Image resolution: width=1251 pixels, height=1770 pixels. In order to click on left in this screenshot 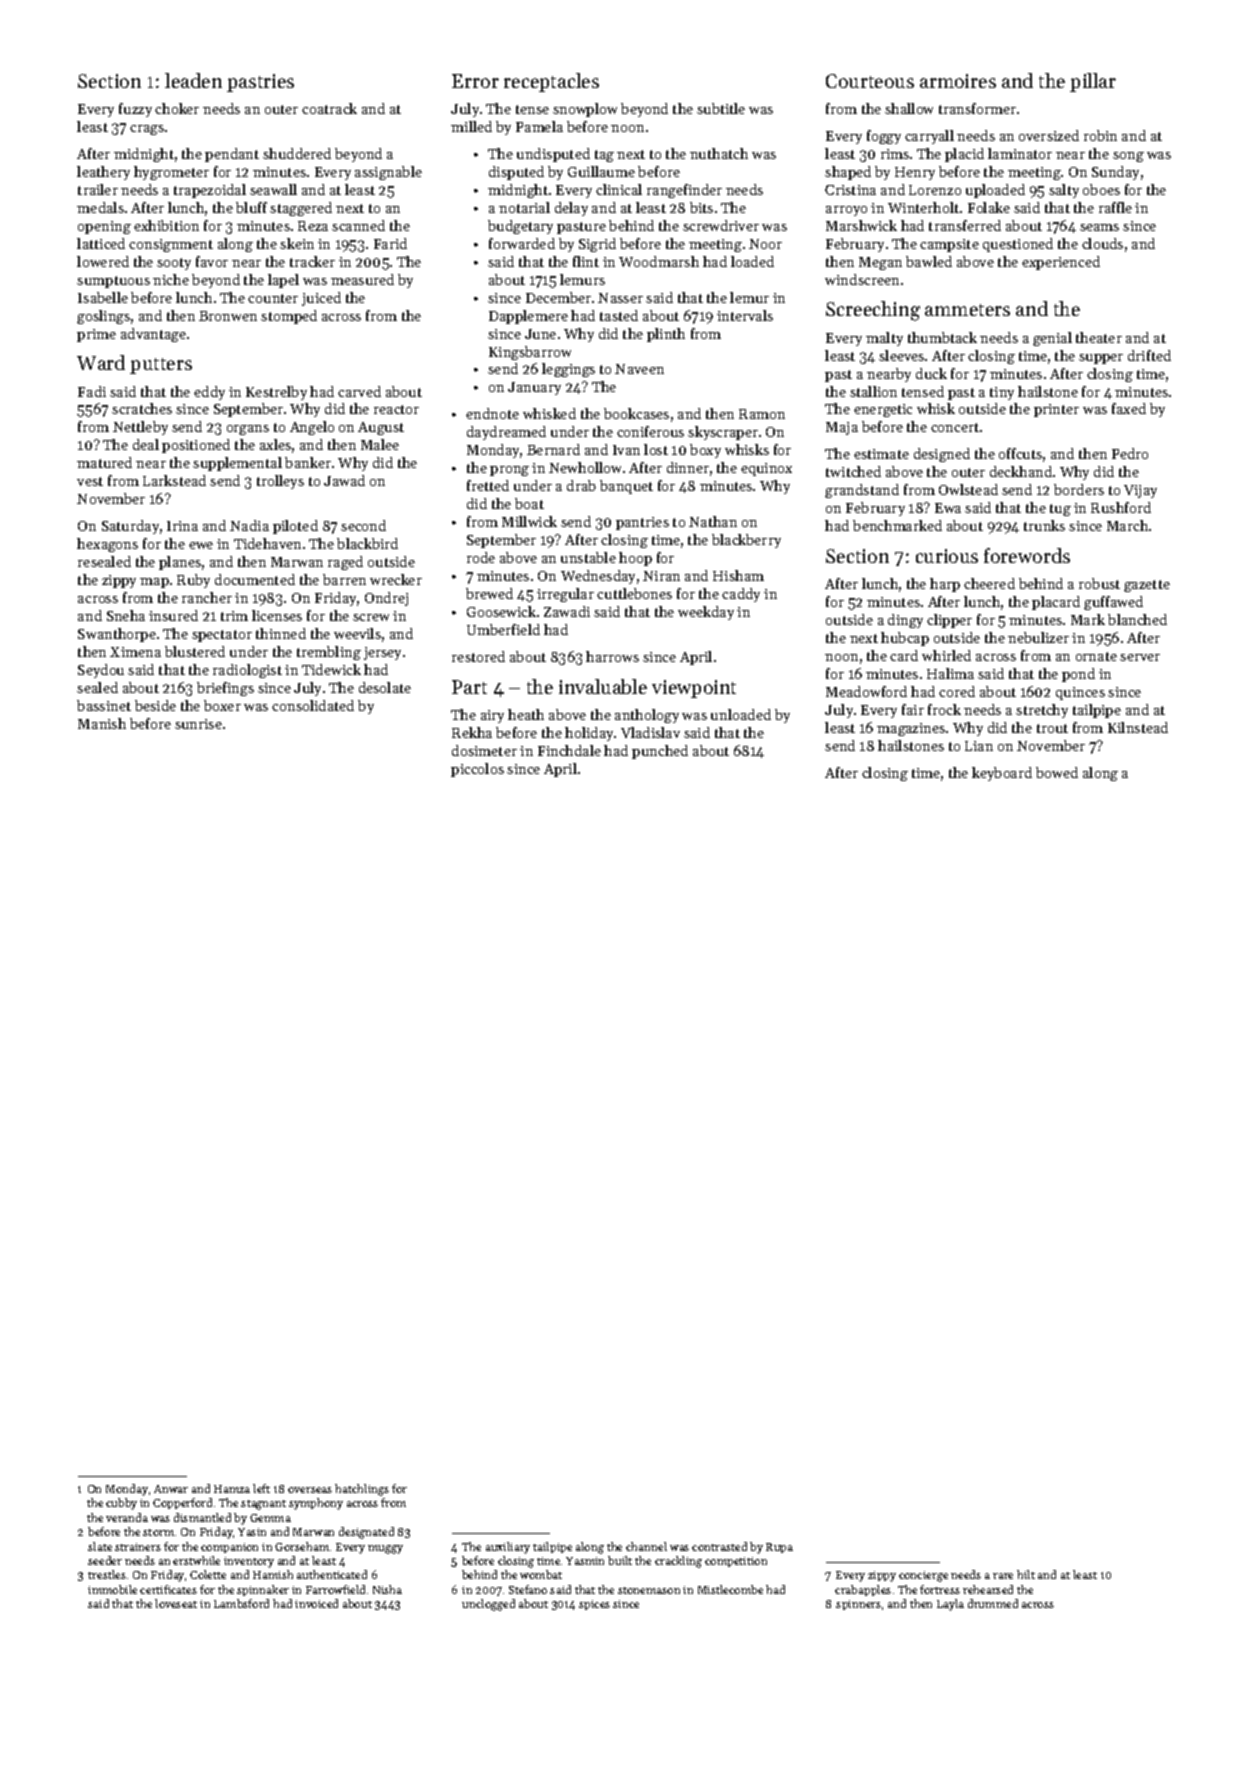, I will do `click(261, 1488)`.
